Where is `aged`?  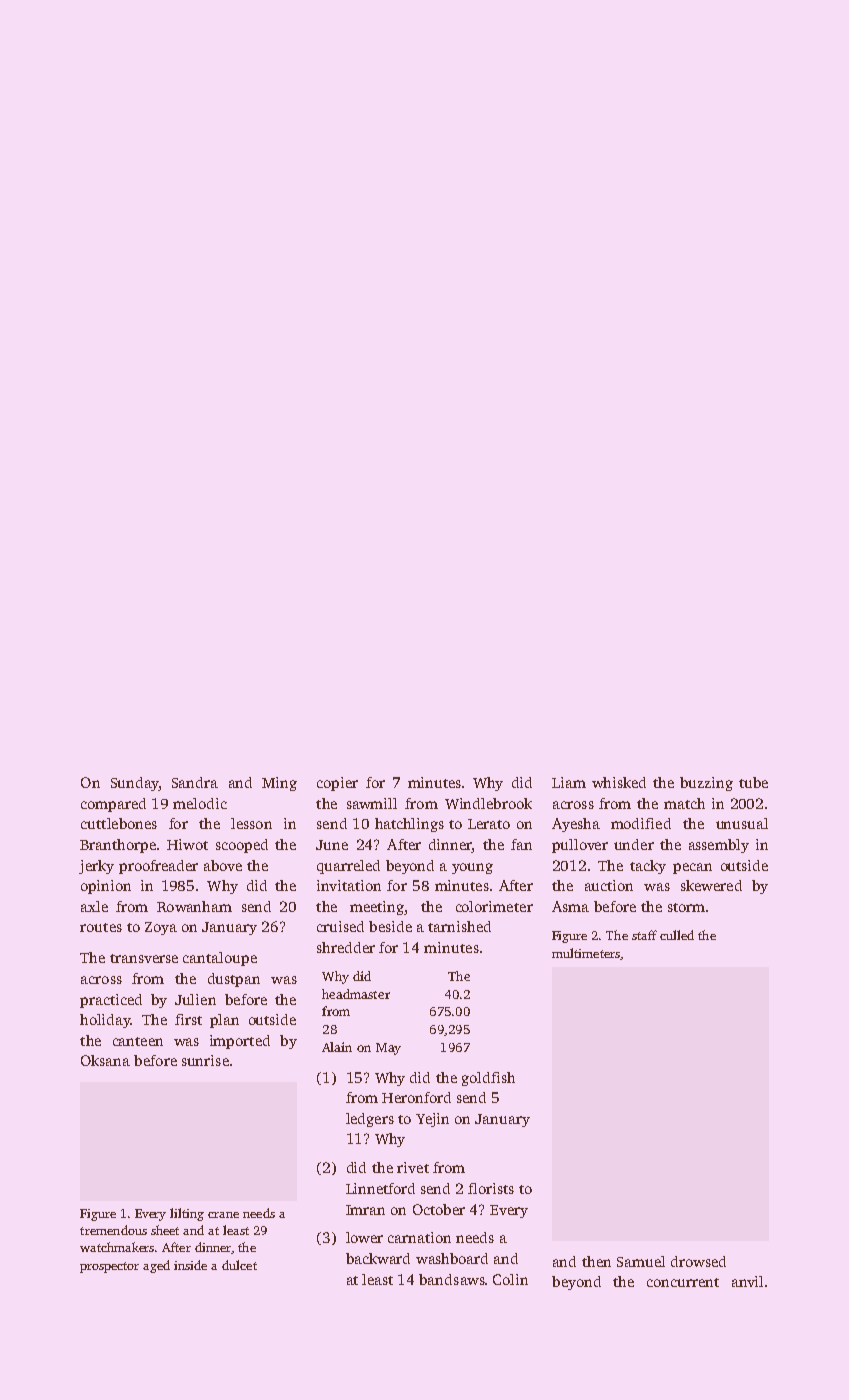 aged is located at coordinates (156, 1266).
